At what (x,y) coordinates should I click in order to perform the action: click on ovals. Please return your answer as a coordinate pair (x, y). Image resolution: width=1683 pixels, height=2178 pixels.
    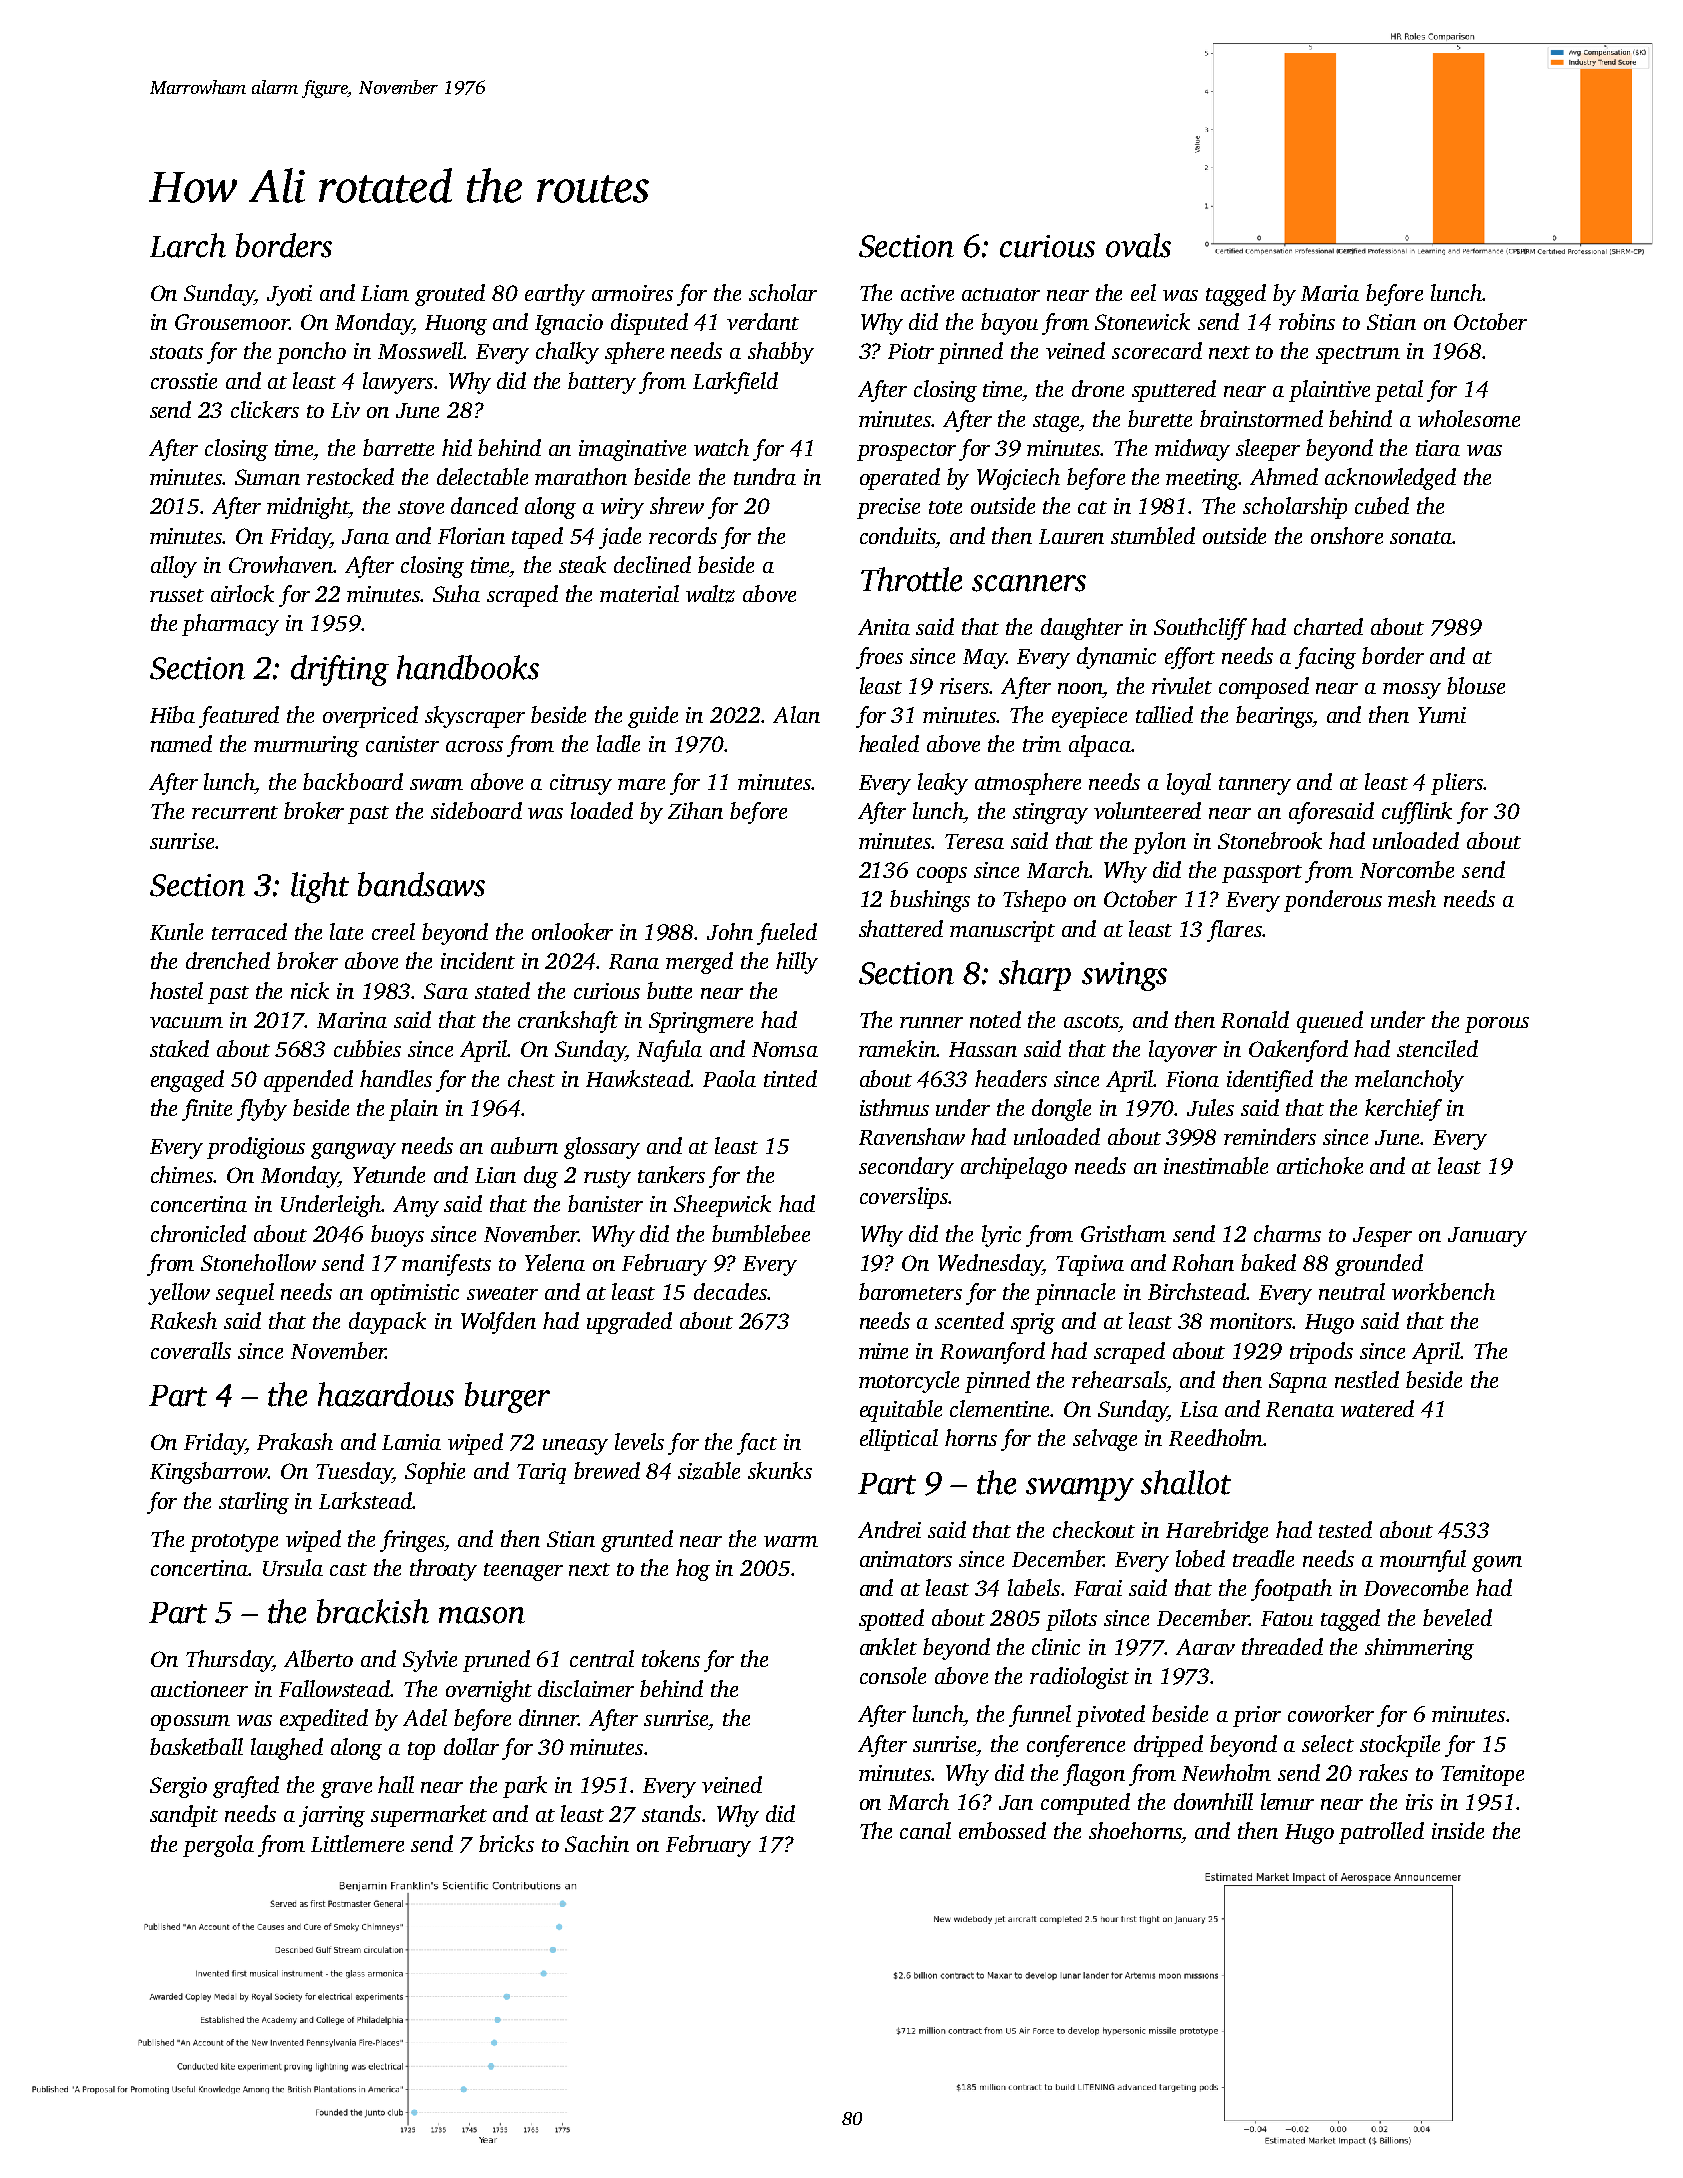
    Looking at the image, I should click on (1138, 245).
